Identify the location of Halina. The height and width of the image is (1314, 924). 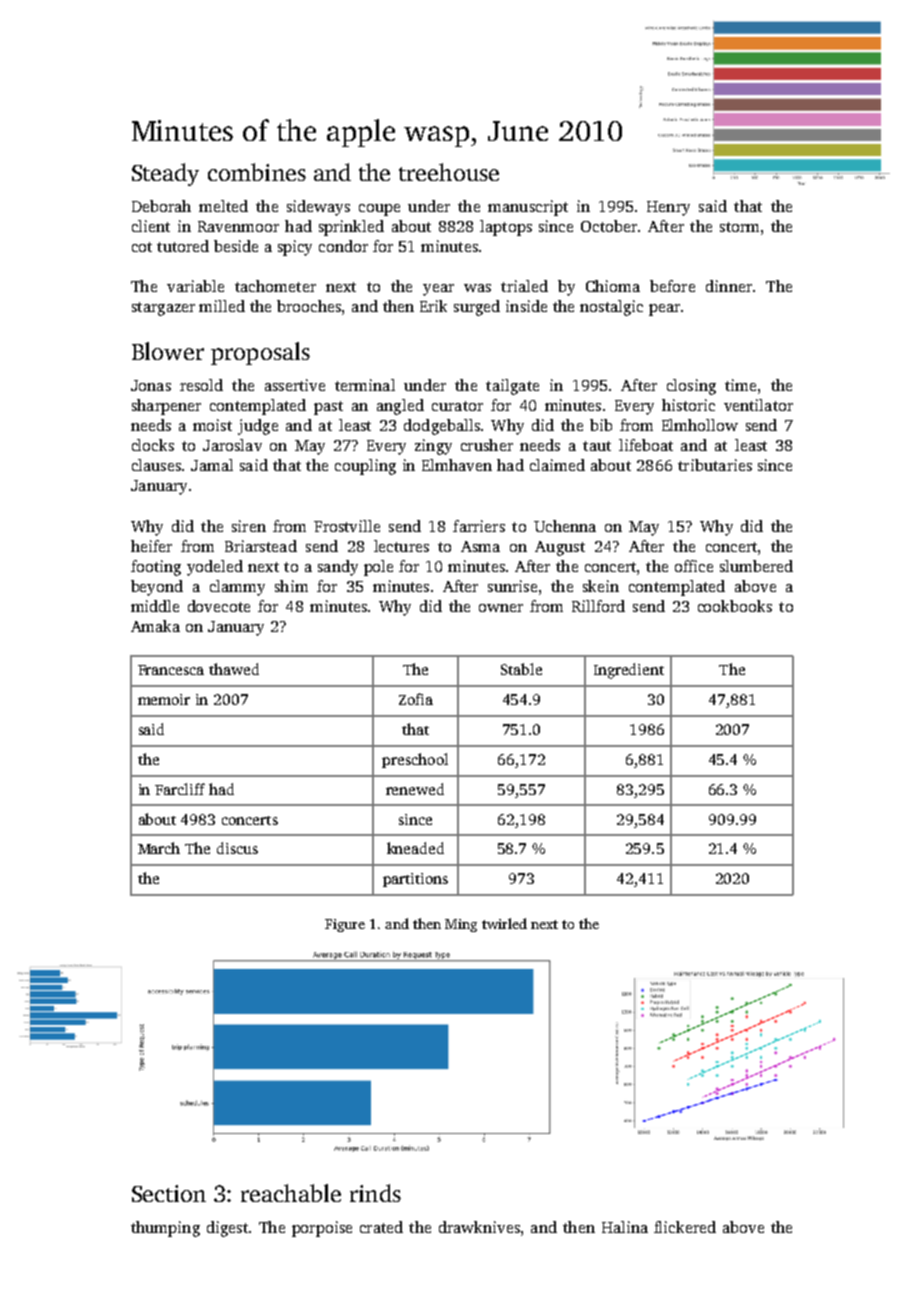
(625, 1227).
